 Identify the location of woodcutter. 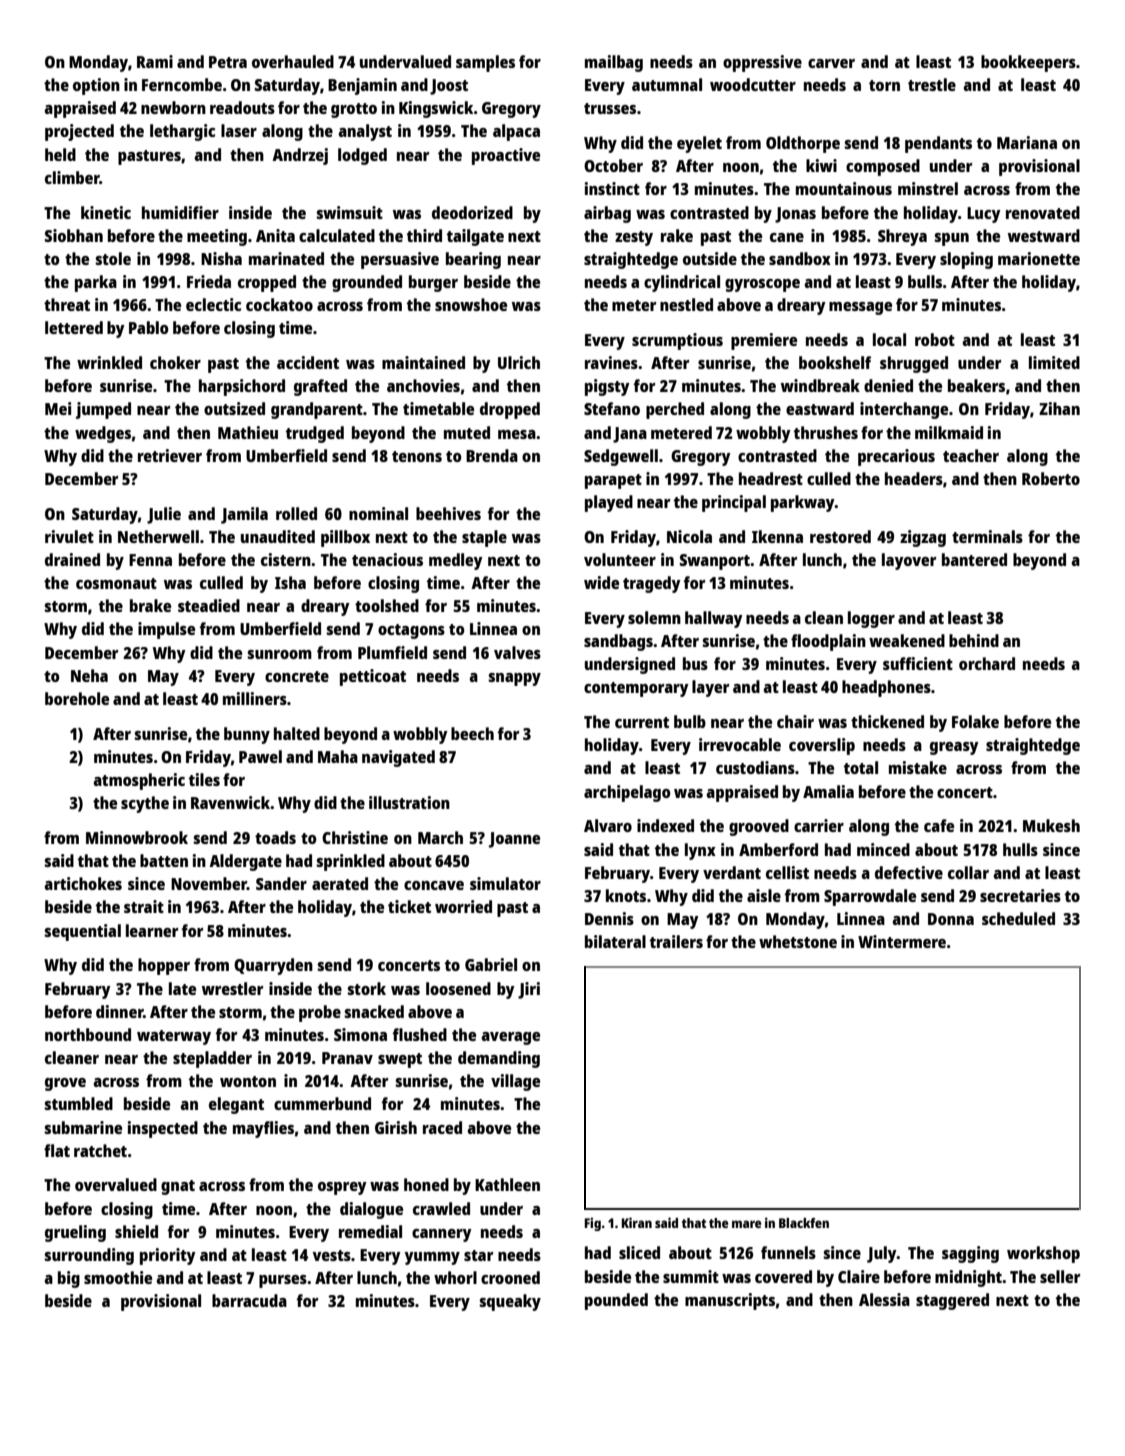
(753, 84).
